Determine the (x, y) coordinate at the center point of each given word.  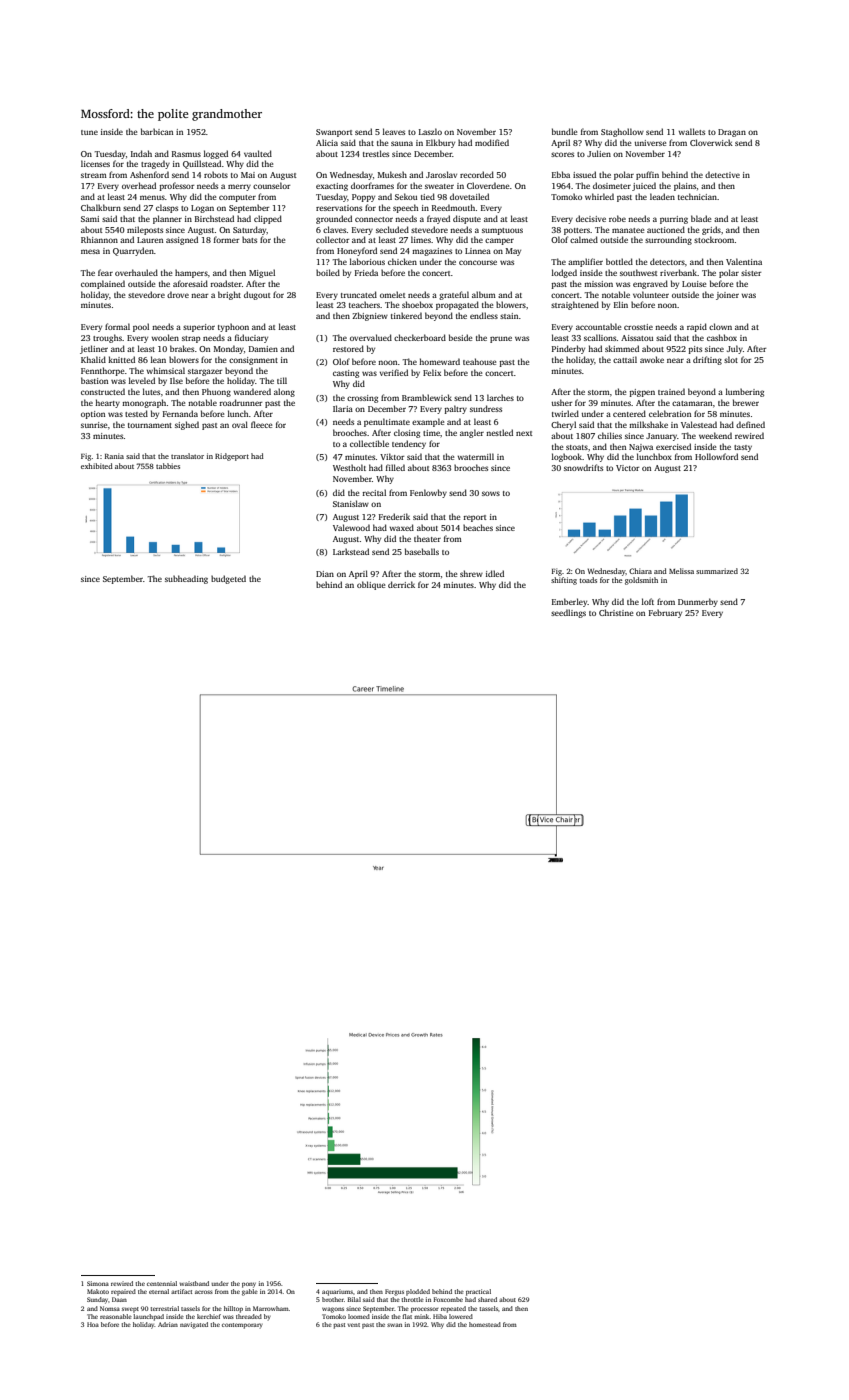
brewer (746, 402)
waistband (194, 1283)
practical (478, 1292)
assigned (182, 240)
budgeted (228, 579)
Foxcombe (448, 1299)
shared (487, 1299)
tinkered (406, 315)
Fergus (394, 1292)
